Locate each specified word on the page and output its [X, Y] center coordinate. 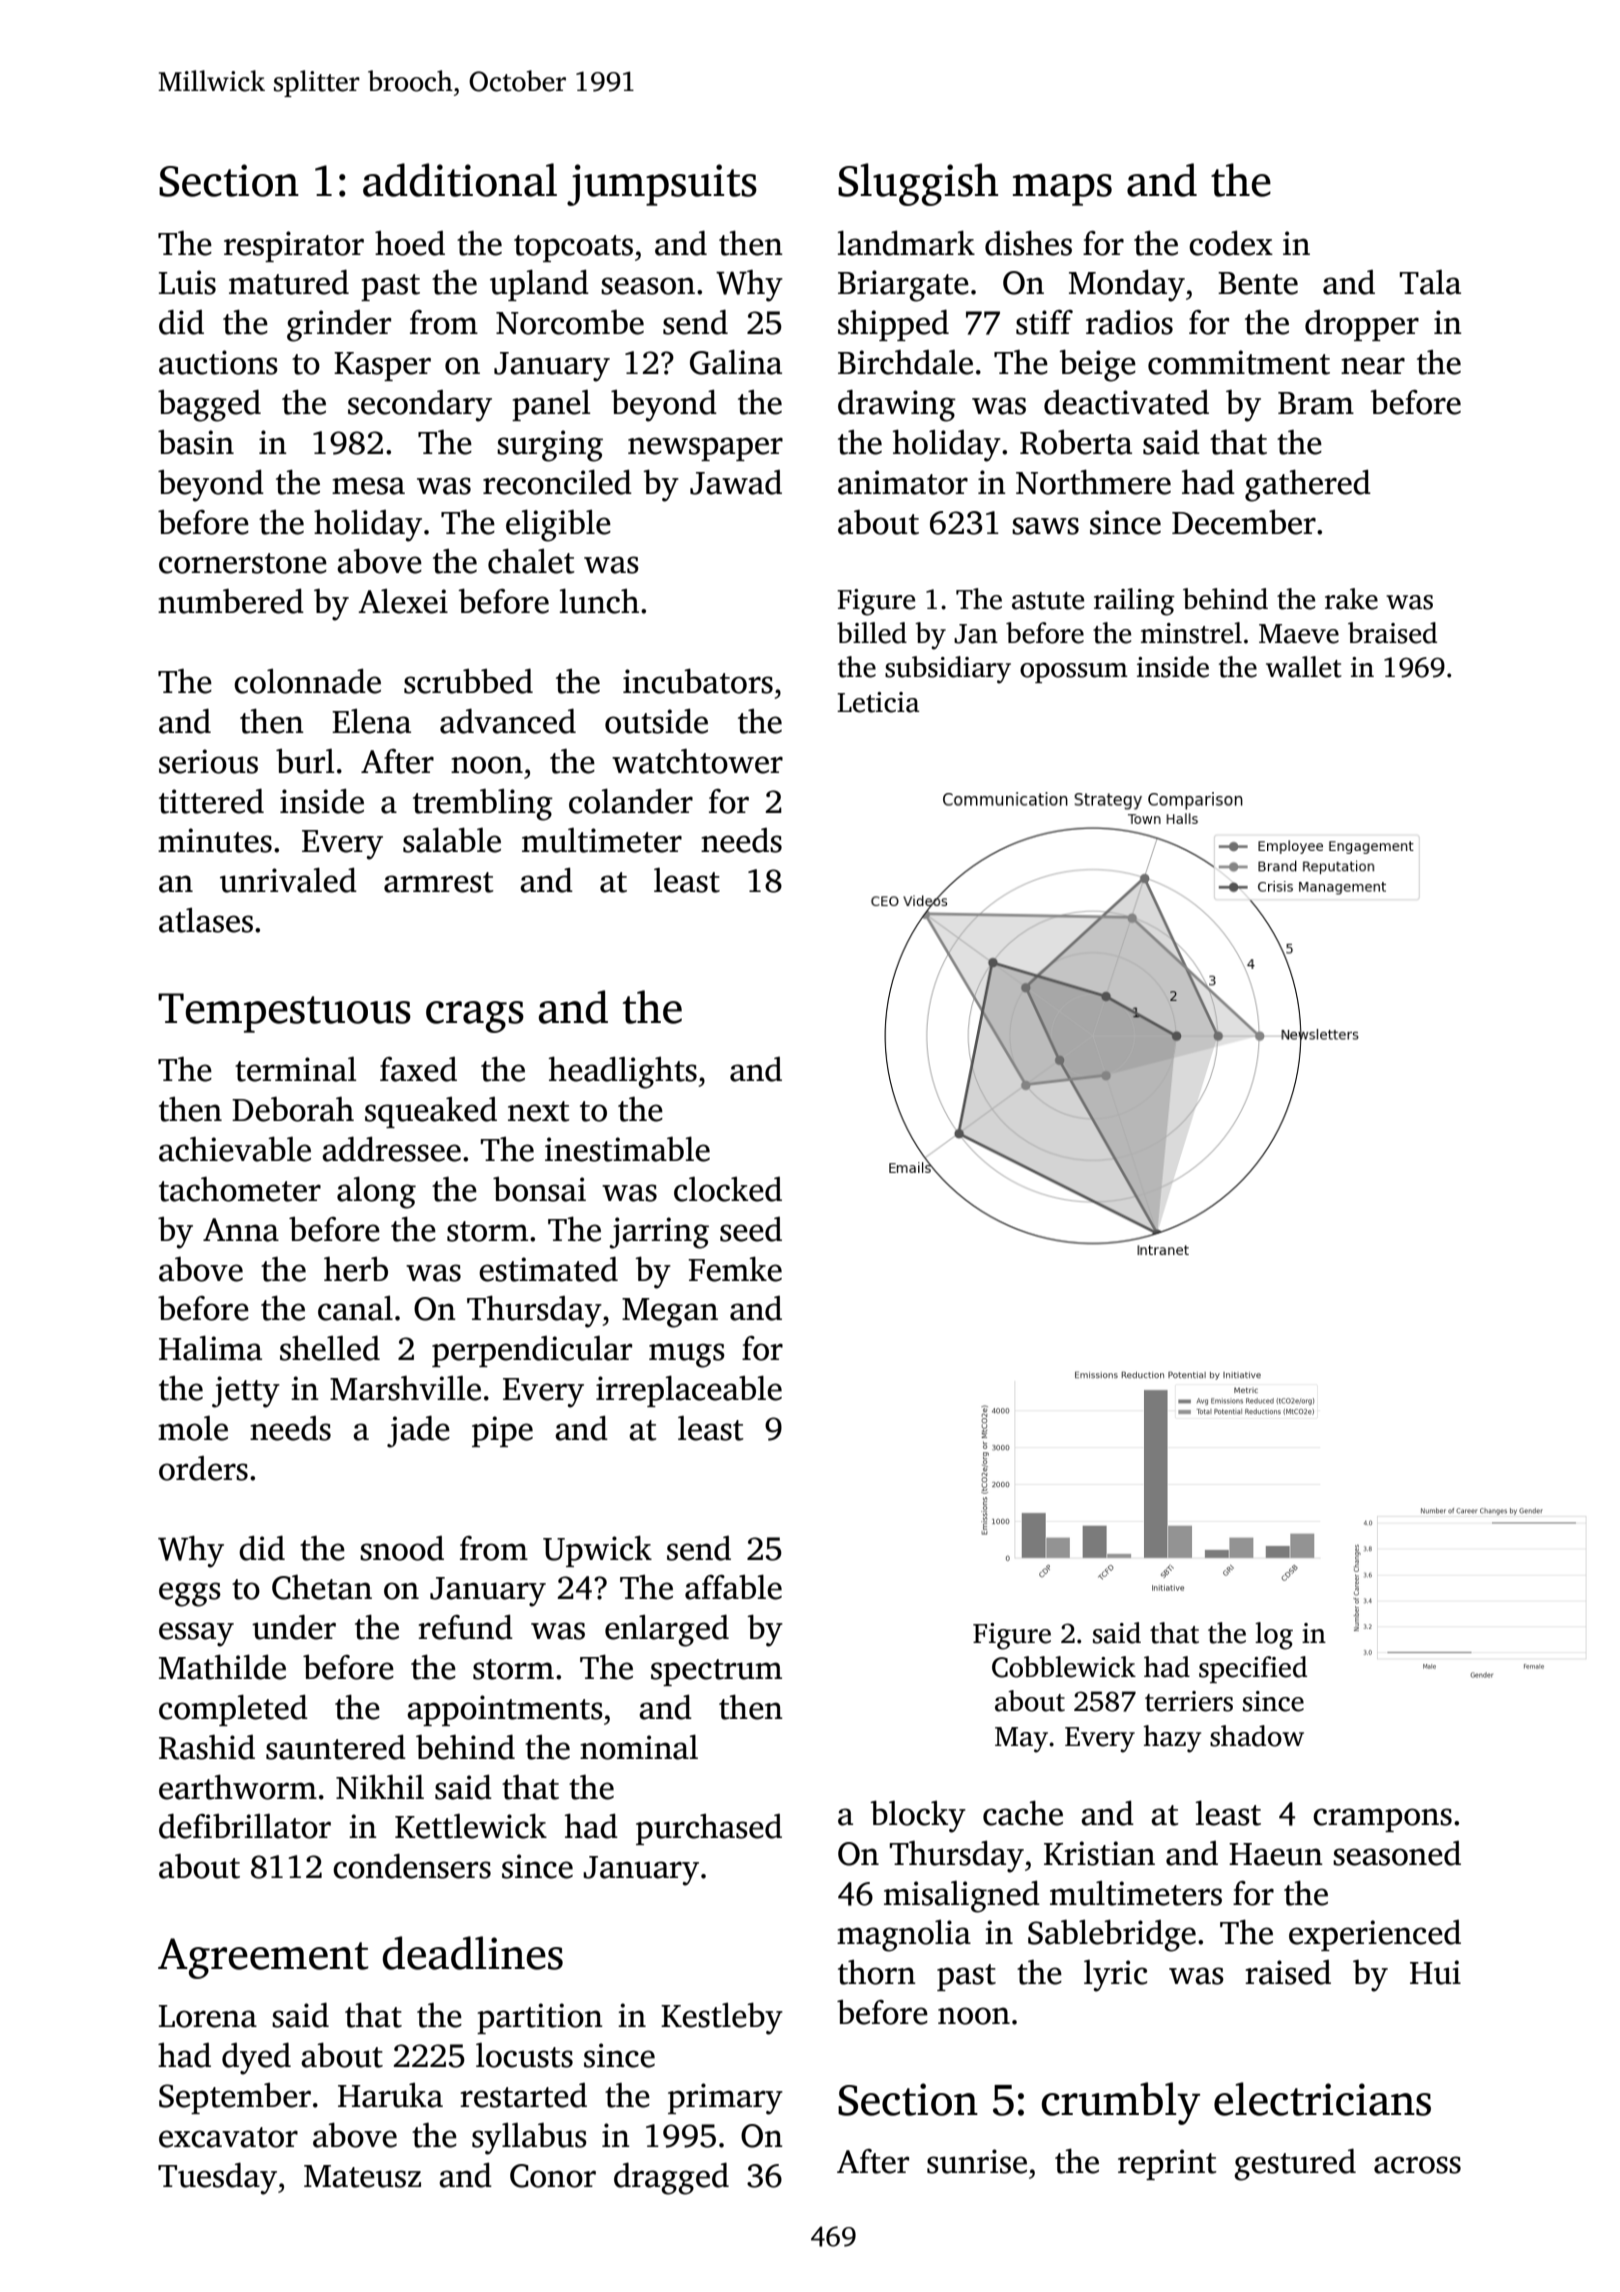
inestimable [627, 1149]
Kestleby [722, 2018]
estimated [548, 1269]
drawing [897, 405]
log [1274, 1636]
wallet [1304, 667]
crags [475, 1017]
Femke [735, 1269]
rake [1351, 599]
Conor [553, 2176]
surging [550, 446]
